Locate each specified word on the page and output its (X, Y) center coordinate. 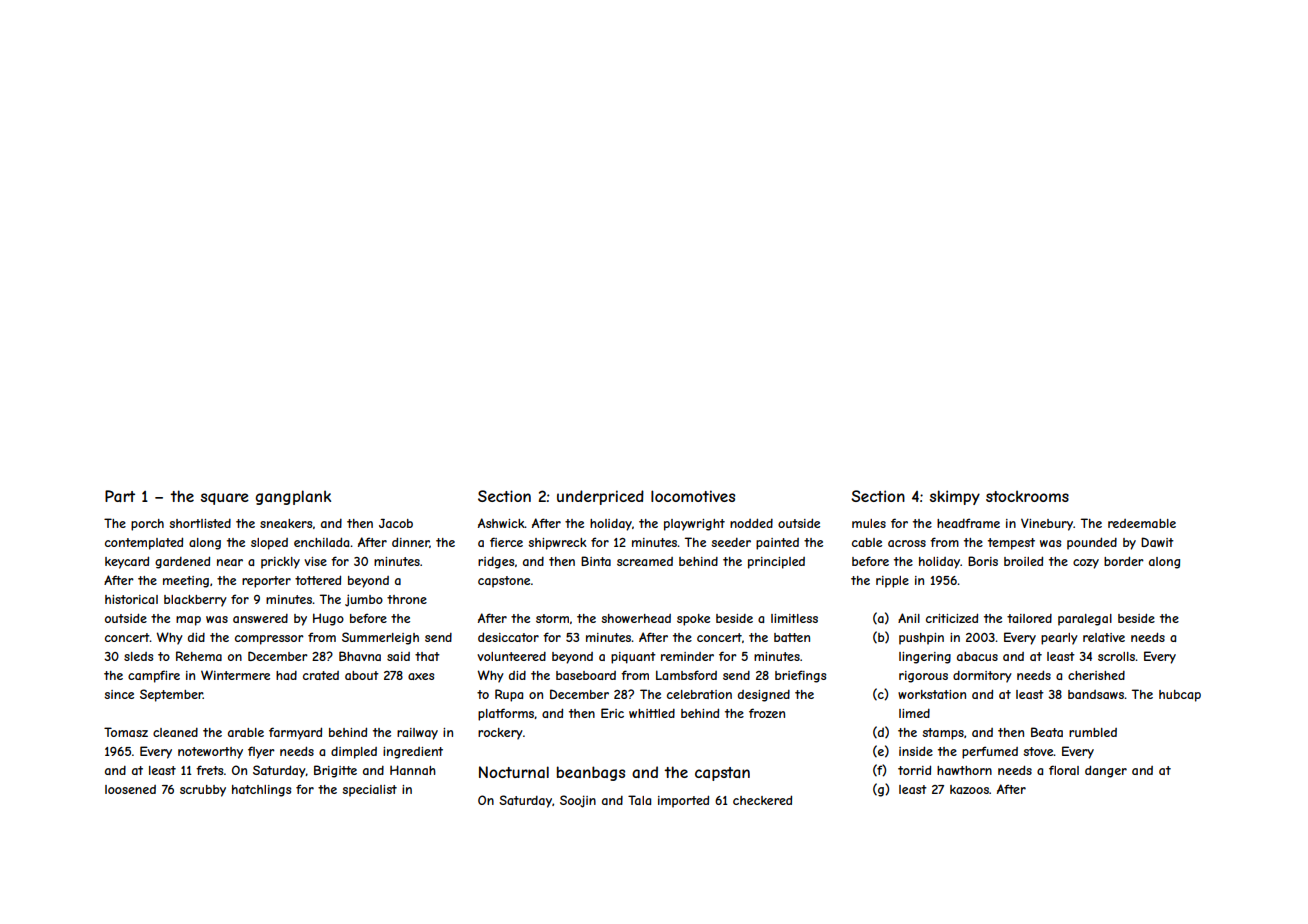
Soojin (578, 801)
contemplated (144, 543)
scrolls (1116, 656)
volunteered (511, 656)
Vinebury (1047, 524)
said (398, 656)
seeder (731, 542)
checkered (762, 800)
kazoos (969, 789)
